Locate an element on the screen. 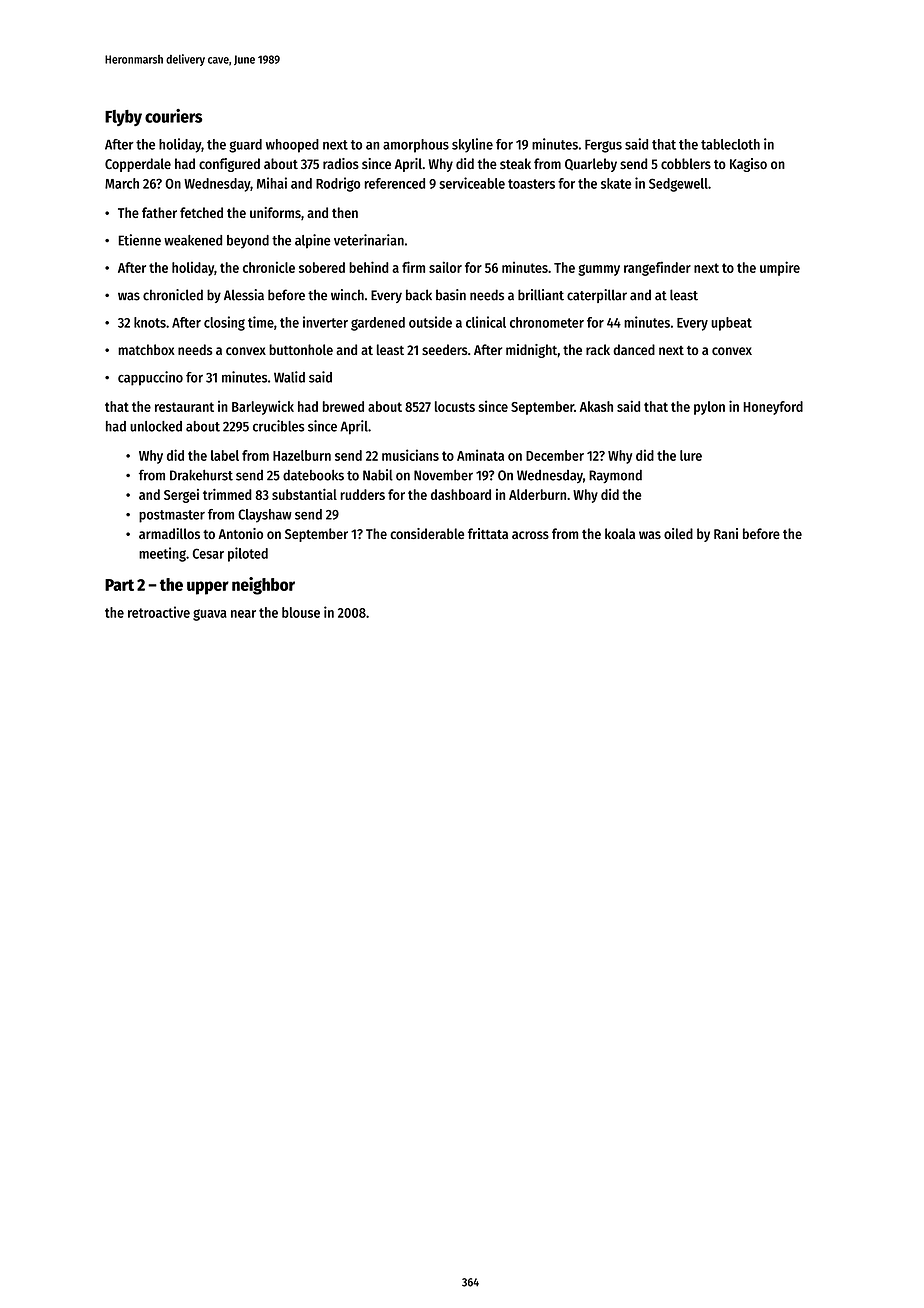 This screenshot has width=924, height=1308. Drakehurst is located at coordinates (201, 475).
